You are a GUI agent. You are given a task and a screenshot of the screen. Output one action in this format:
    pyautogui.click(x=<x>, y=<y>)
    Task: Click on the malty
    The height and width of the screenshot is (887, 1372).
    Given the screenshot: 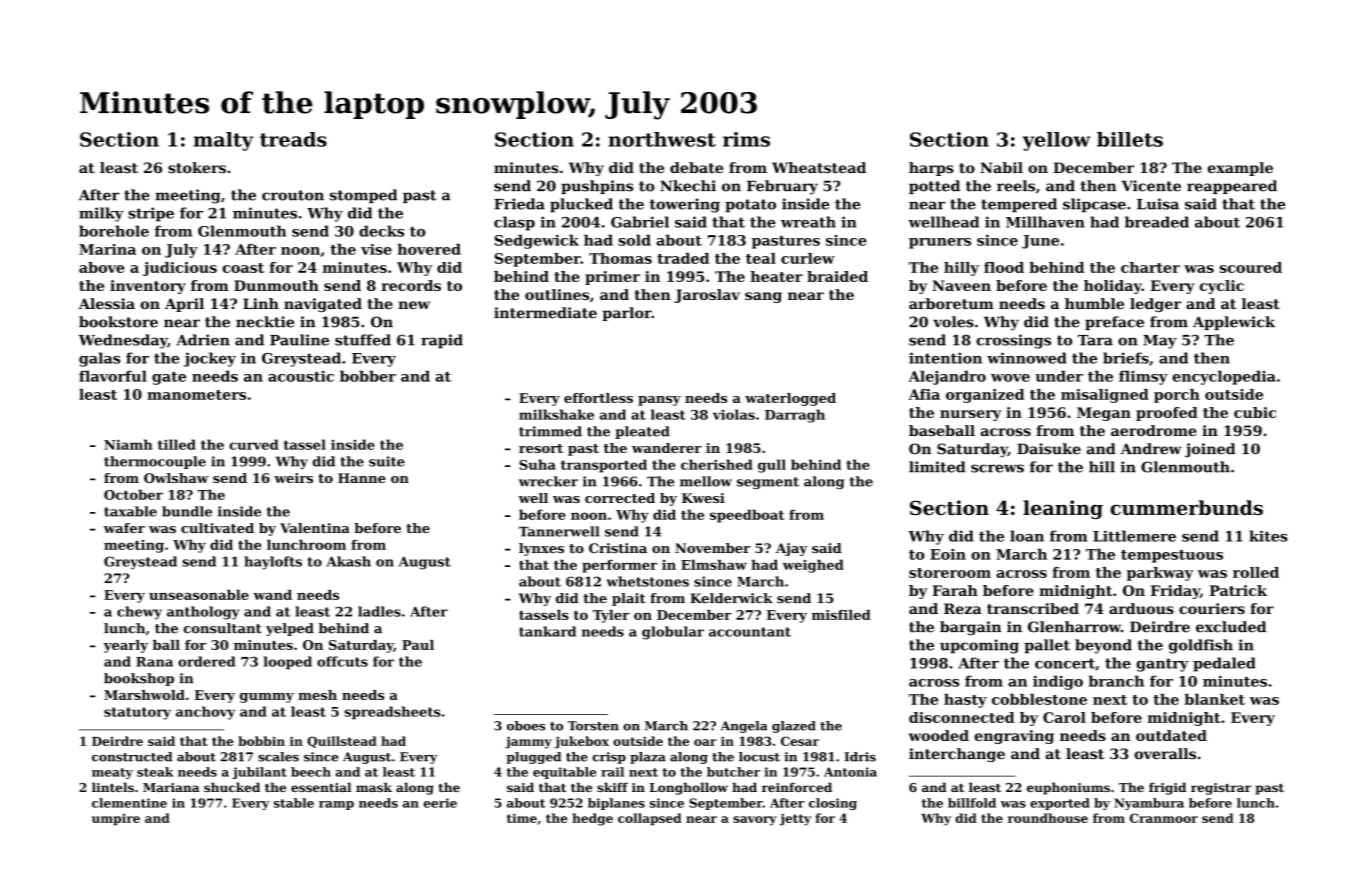 What is the action you would take?
    pyautogui.click(x=224, y=141)
